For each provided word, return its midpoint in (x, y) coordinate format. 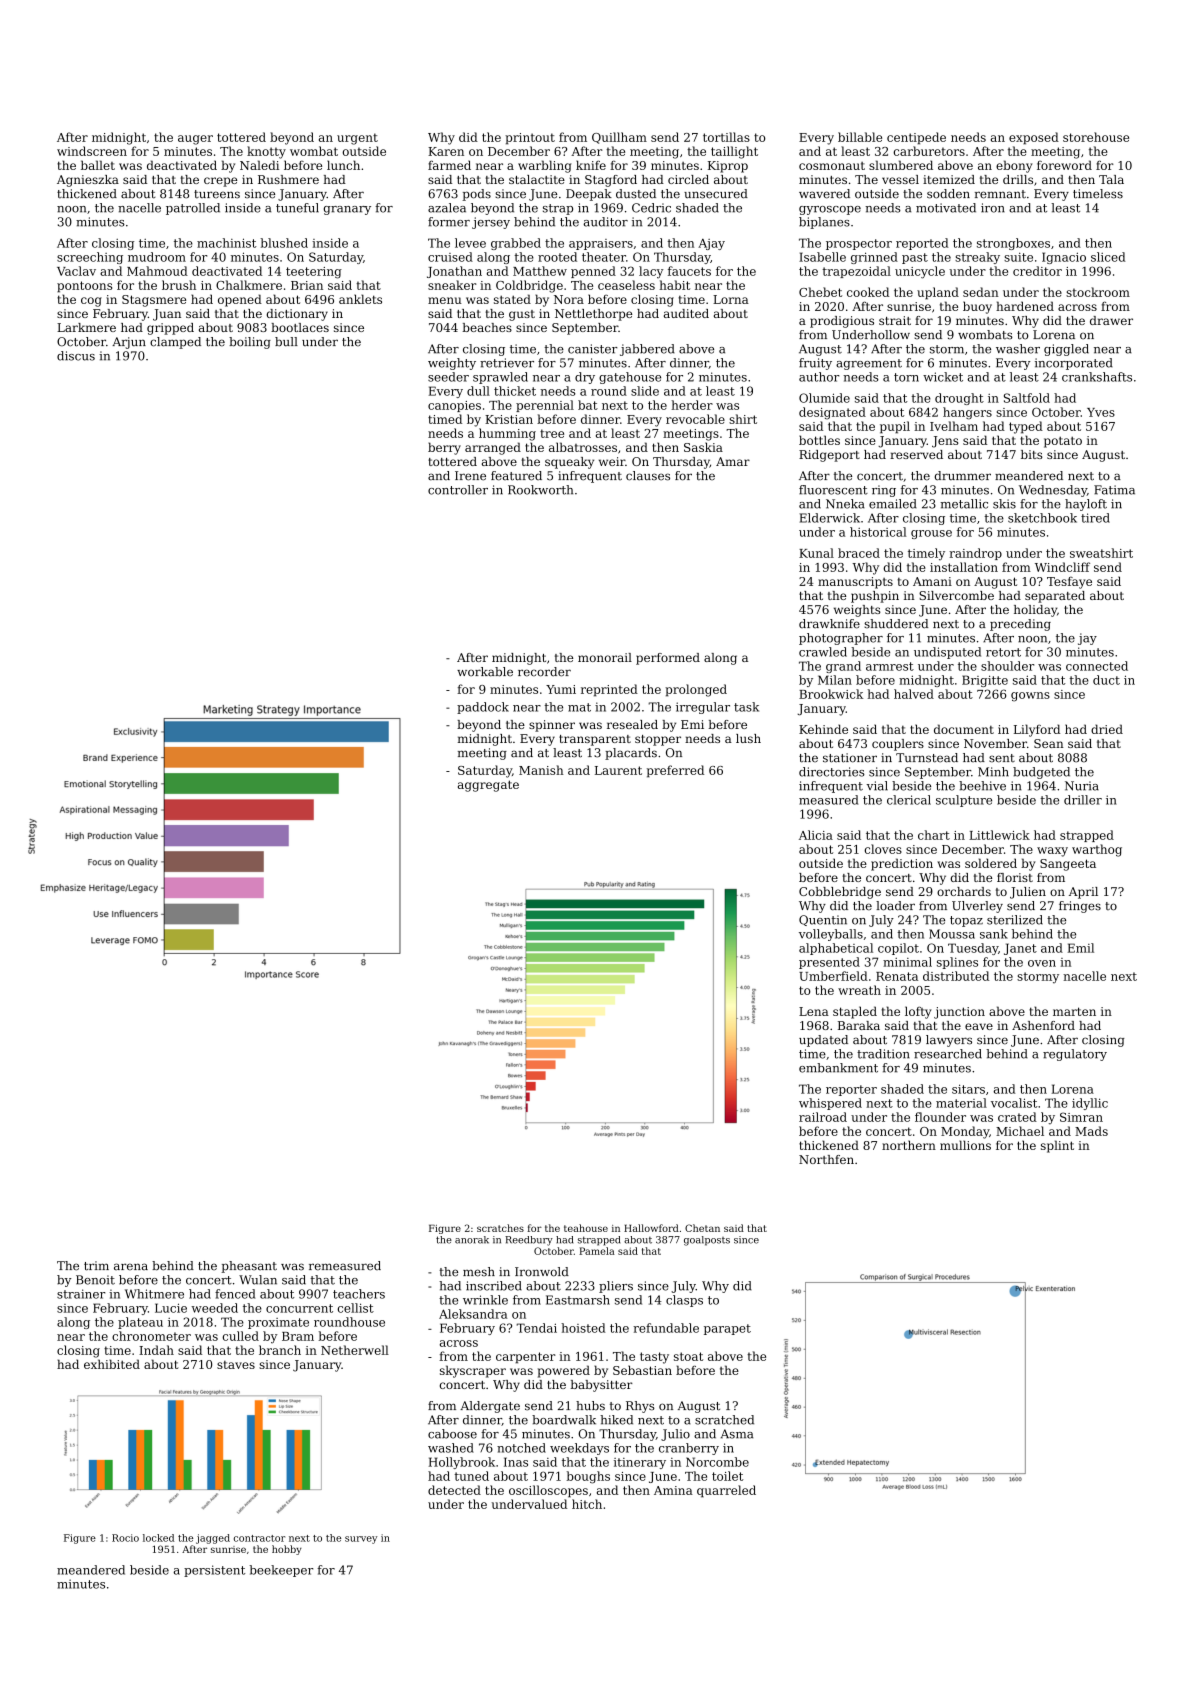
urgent (357, 139)
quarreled (726, 1491)
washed (451, 1448)
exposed (1034, 138)
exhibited (112, 1364)
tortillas (726, 137)
